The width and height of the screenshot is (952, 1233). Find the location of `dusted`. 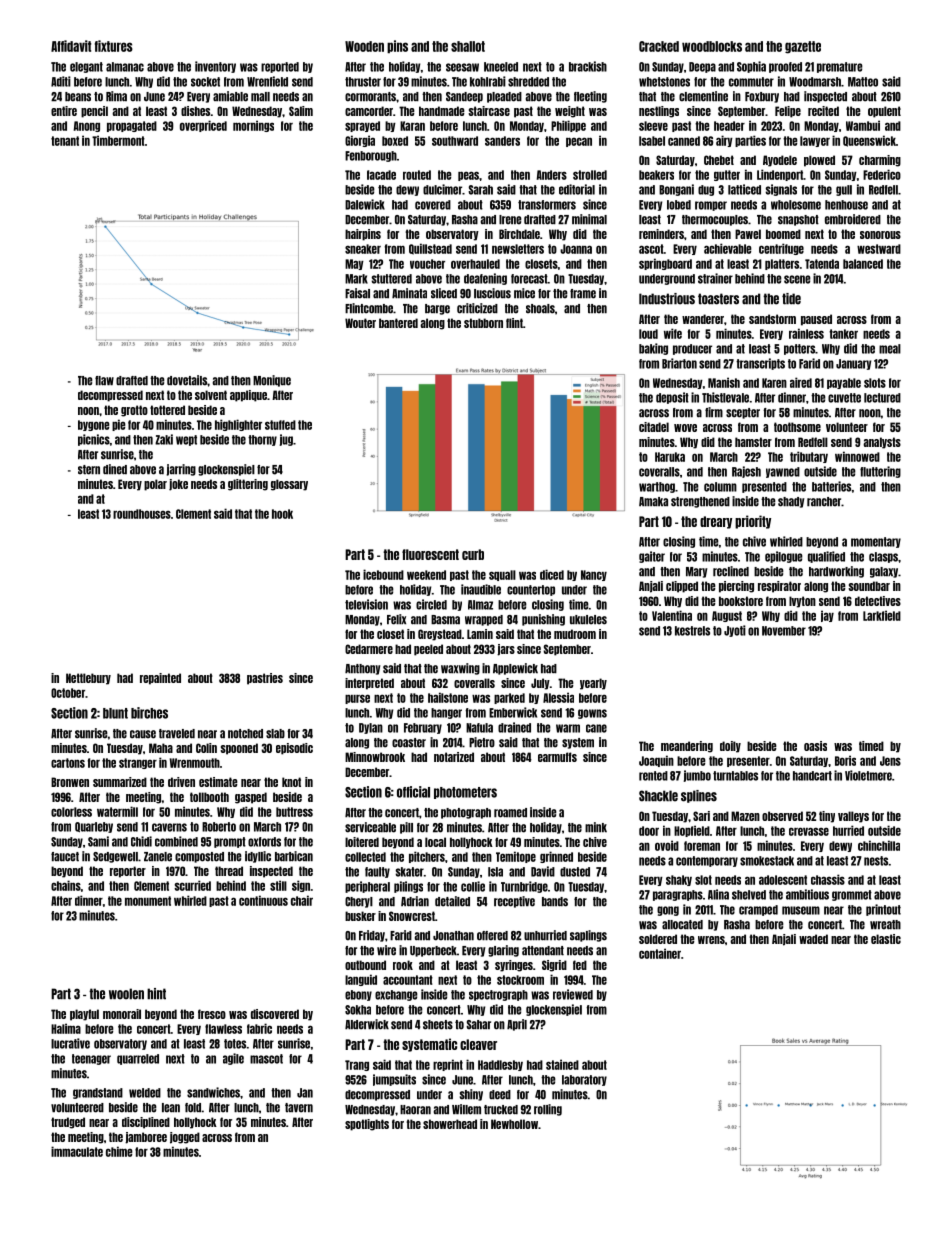

dusted is located at coordinates (575, 872).
